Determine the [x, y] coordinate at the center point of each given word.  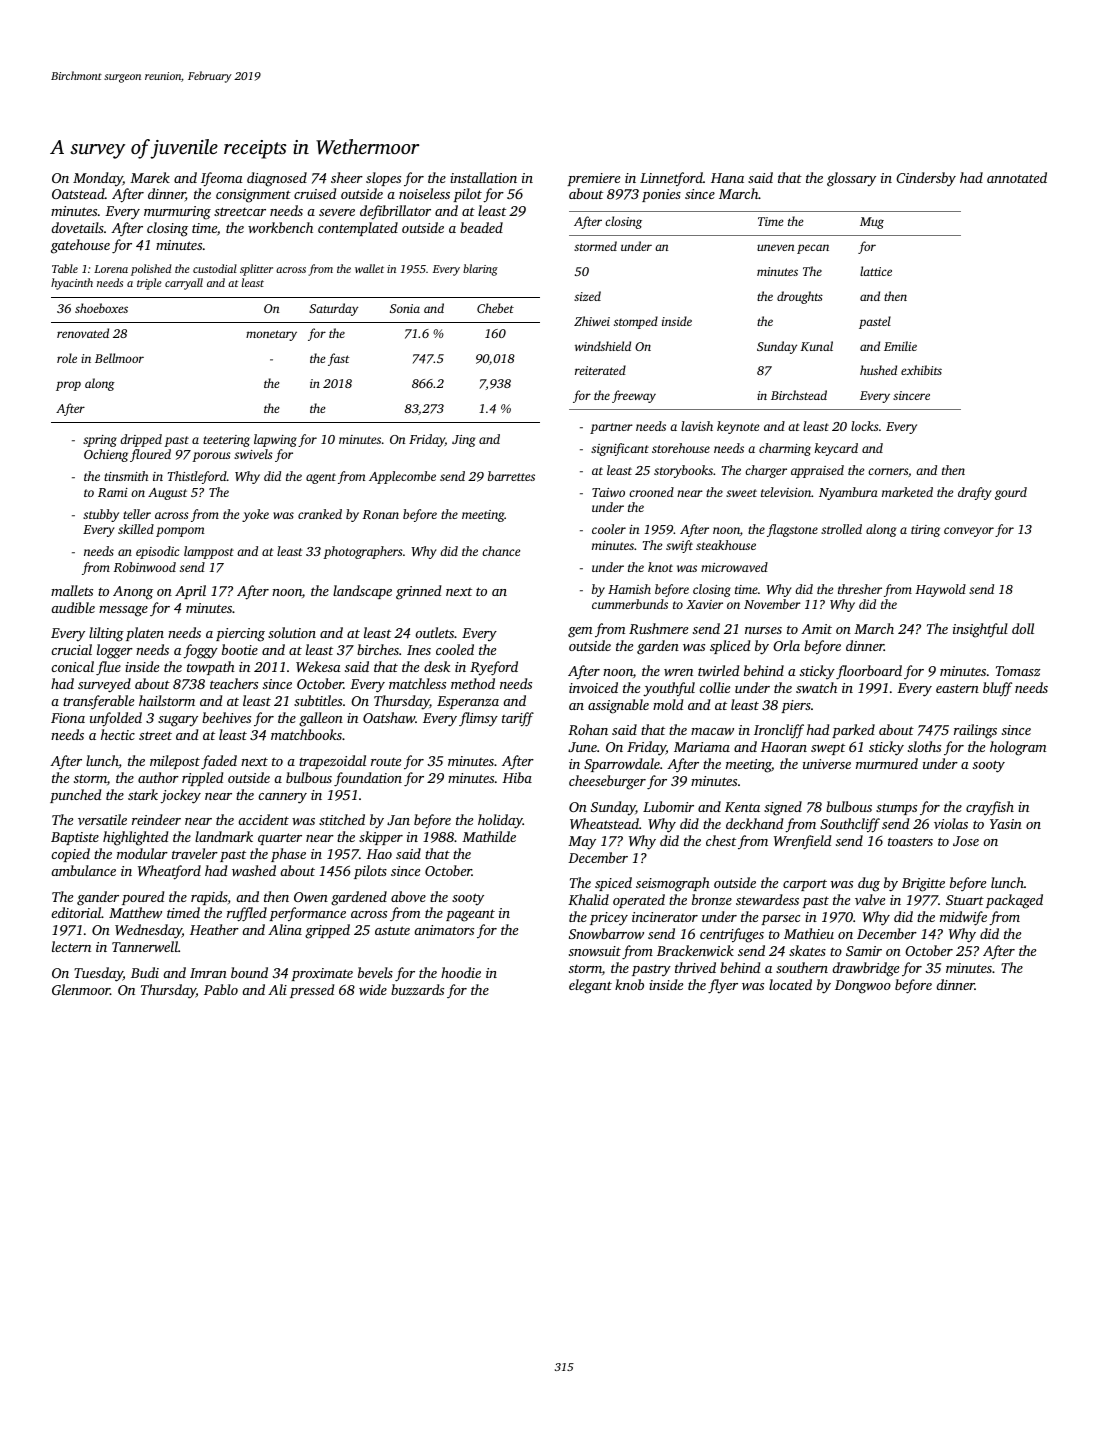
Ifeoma [222, 179]
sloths [924, 746]
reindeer [156, 819]
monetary [271, 335]
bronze [712, 899]
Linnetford [671, 179]
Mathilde [489, 836]
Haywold [940, 590]
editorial [76, 912]
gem [580, 632]
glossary [851, 179]
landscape [362, 592]
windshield [603, 346]
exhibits [921, 370]
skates [807, 950]
